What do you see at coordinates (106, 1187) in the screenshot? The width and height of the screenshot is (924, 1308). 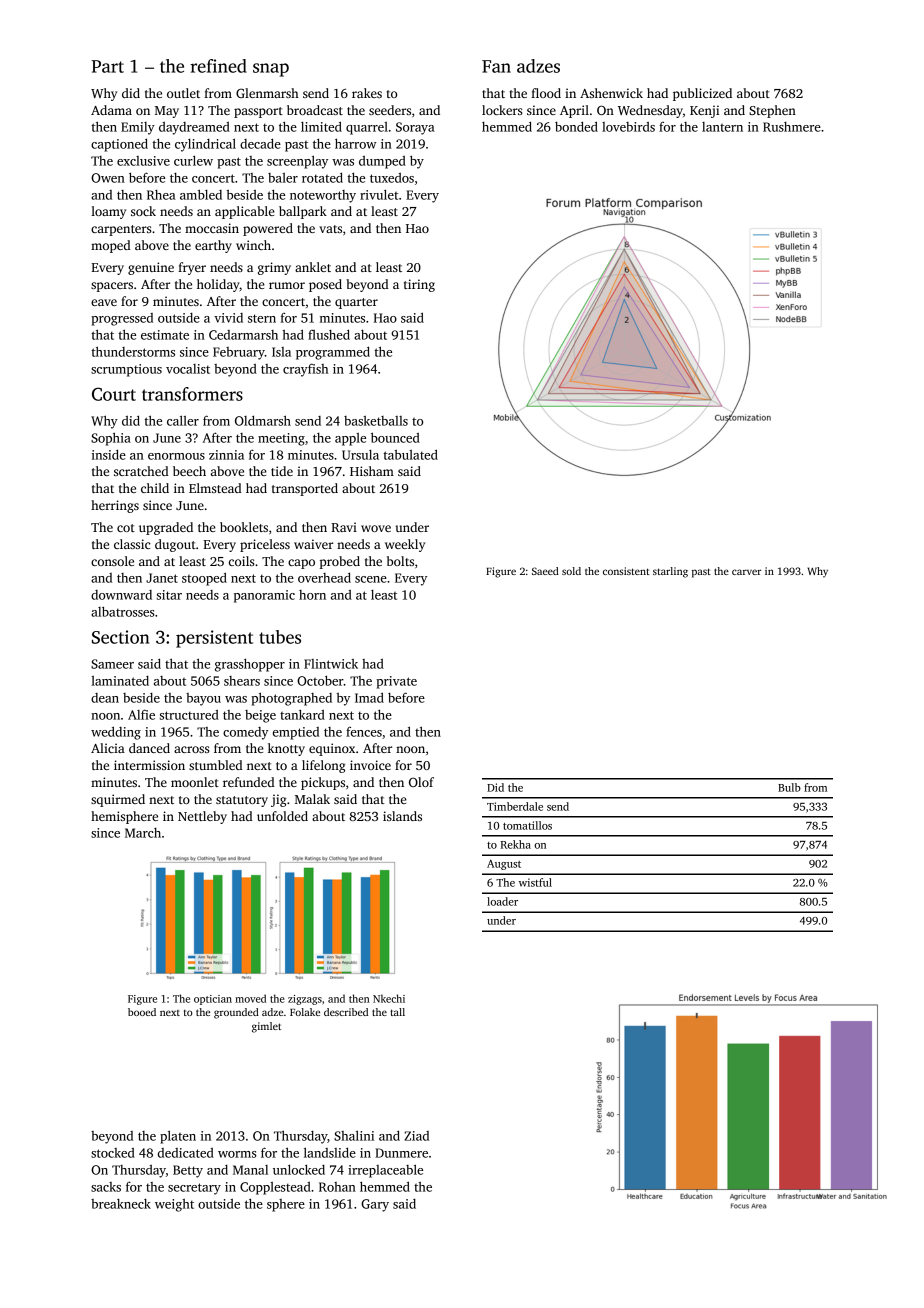 I see `sacks` at bounding box center [106, 1187].
